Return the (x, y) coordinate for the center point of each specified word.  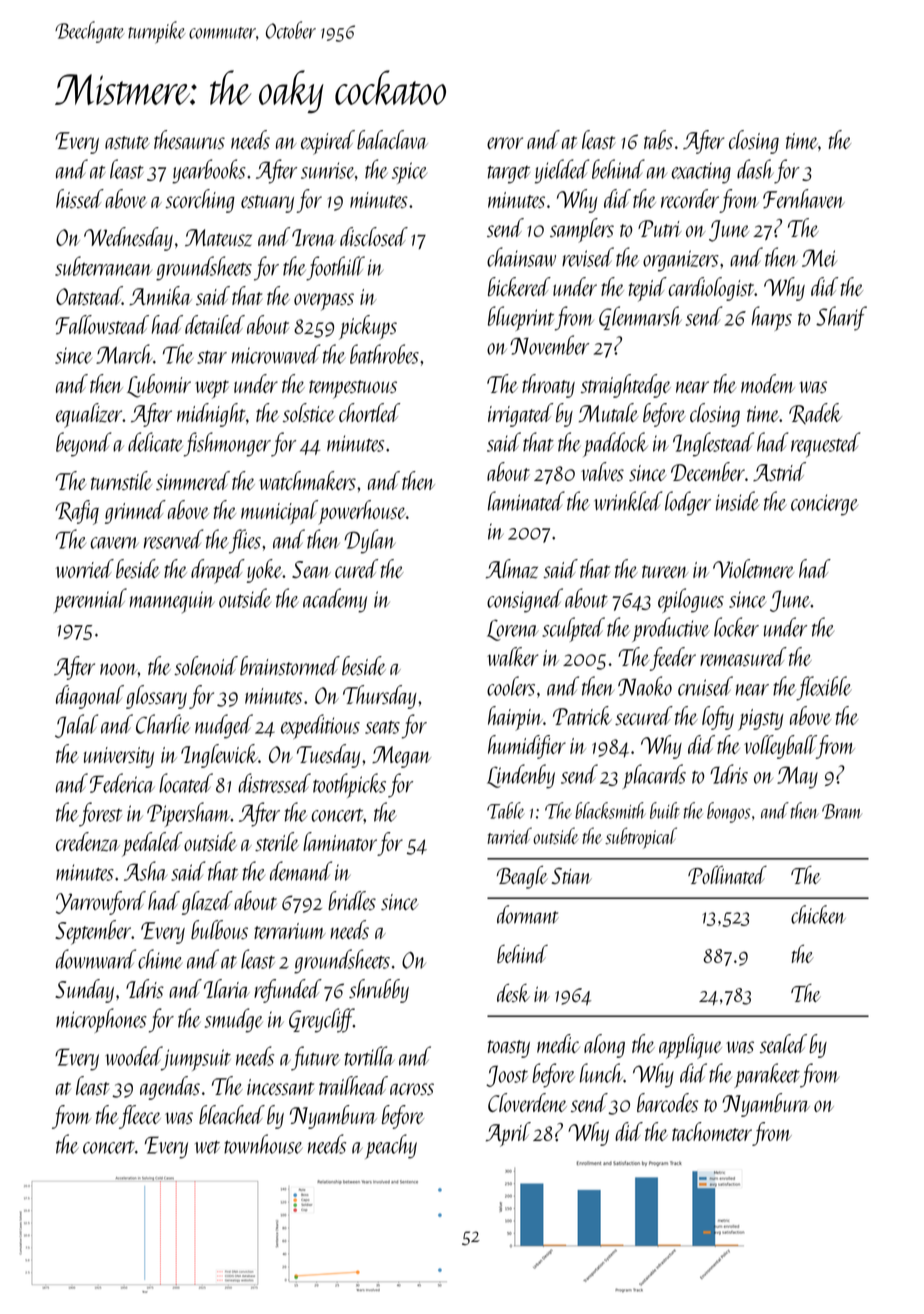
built (665, 810)
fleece (140, 1117)
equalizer (89, 415)
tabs (658, 139)
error (505, 143)
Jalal (76, 726)
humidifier (527, 747)
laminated (526, 501)
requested (825, 444)
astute (127, 142)
